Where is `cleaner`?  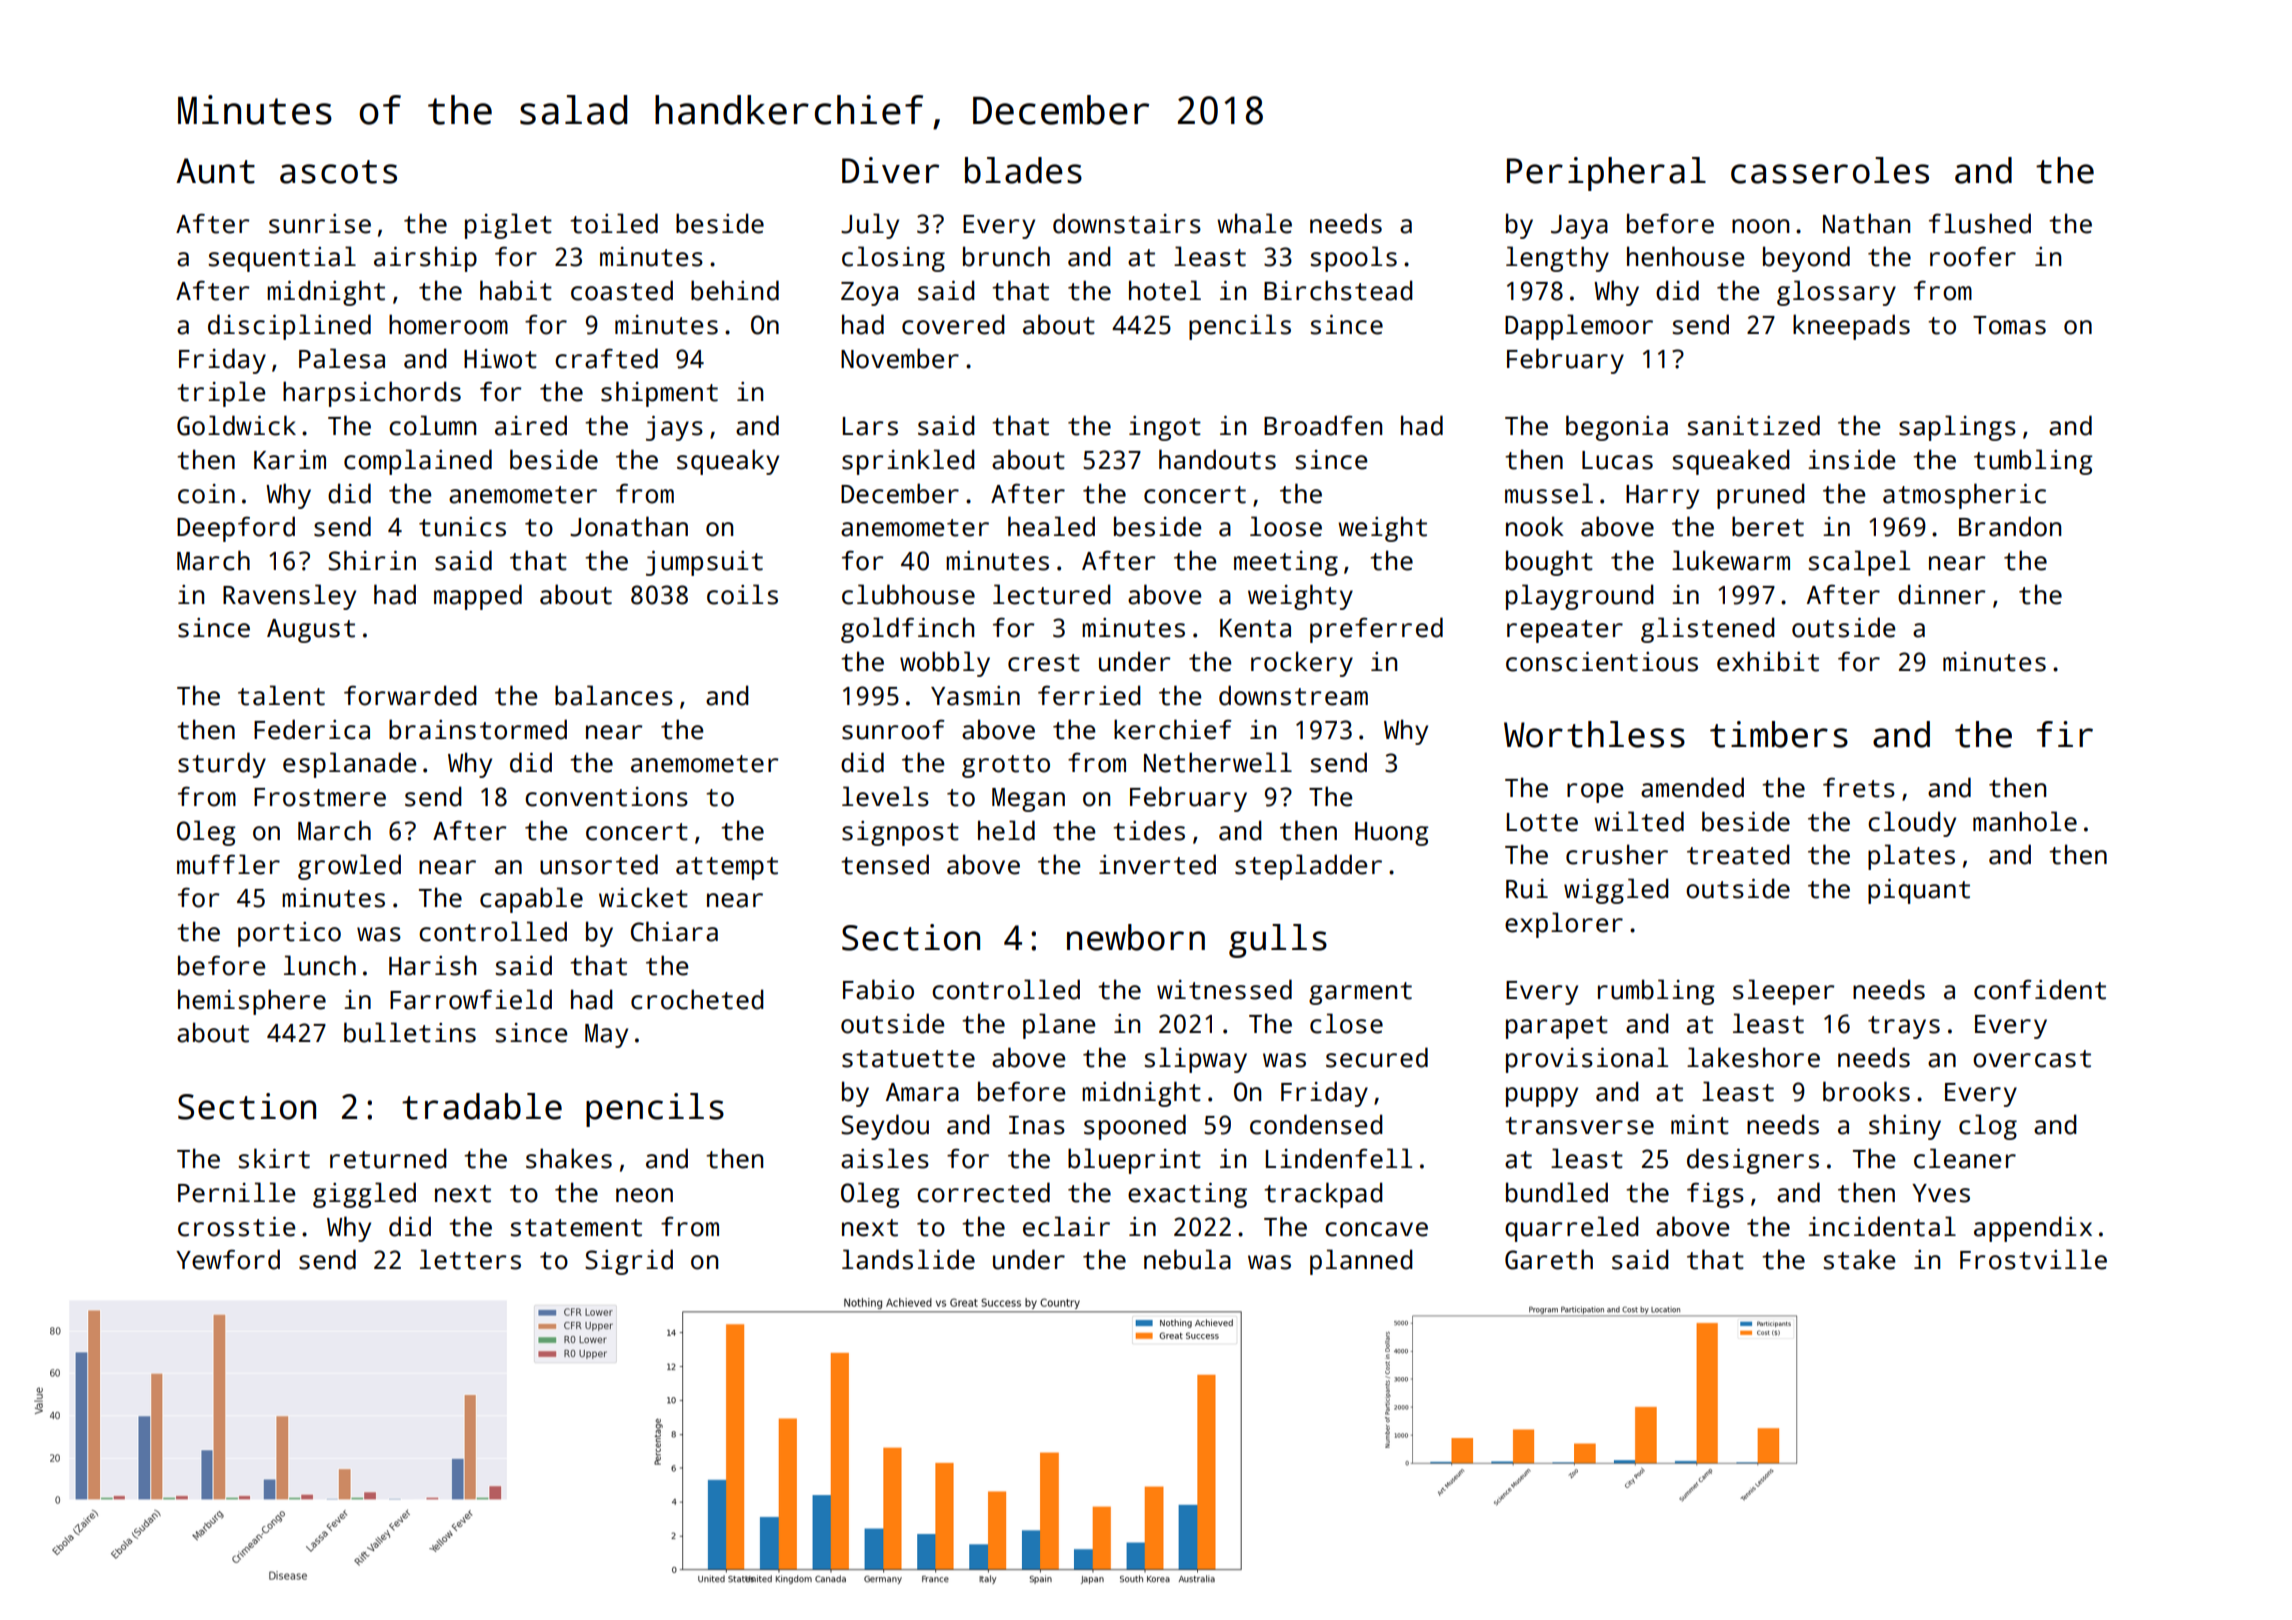
cleaner is located at coordinates (1965, 1158).
